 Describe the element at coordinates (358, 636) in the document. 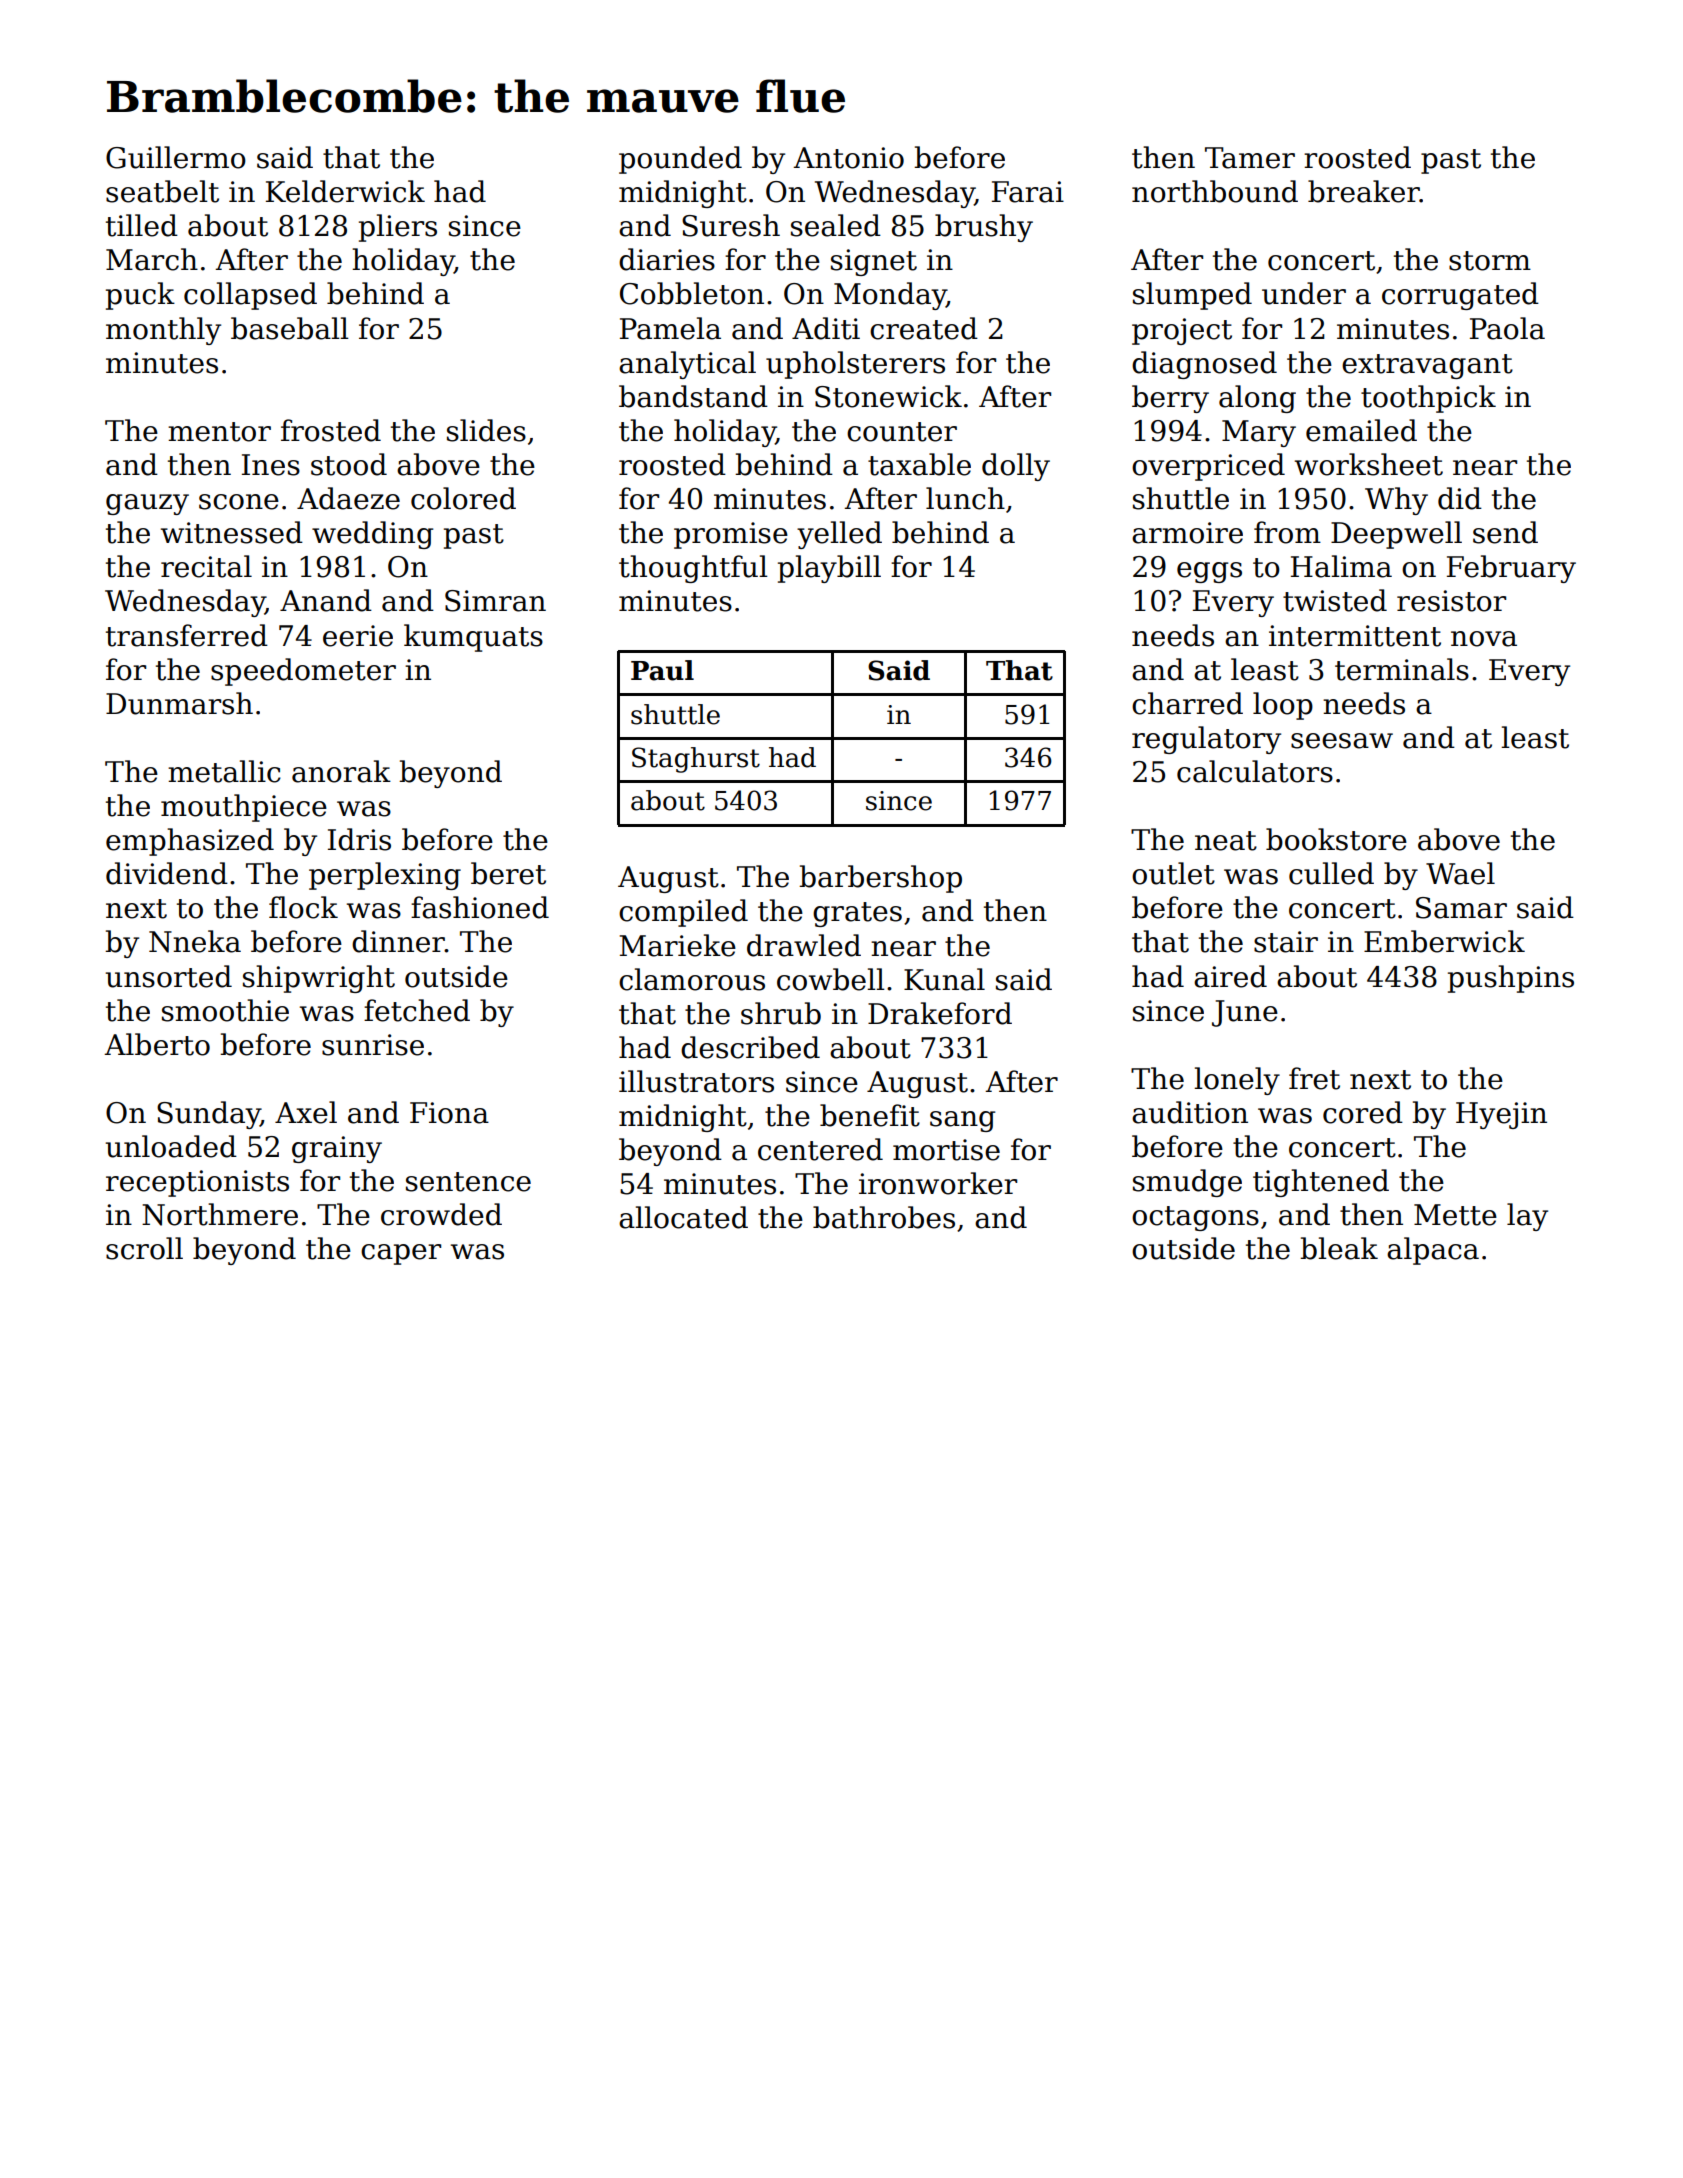

I see `eerie` at that location.
